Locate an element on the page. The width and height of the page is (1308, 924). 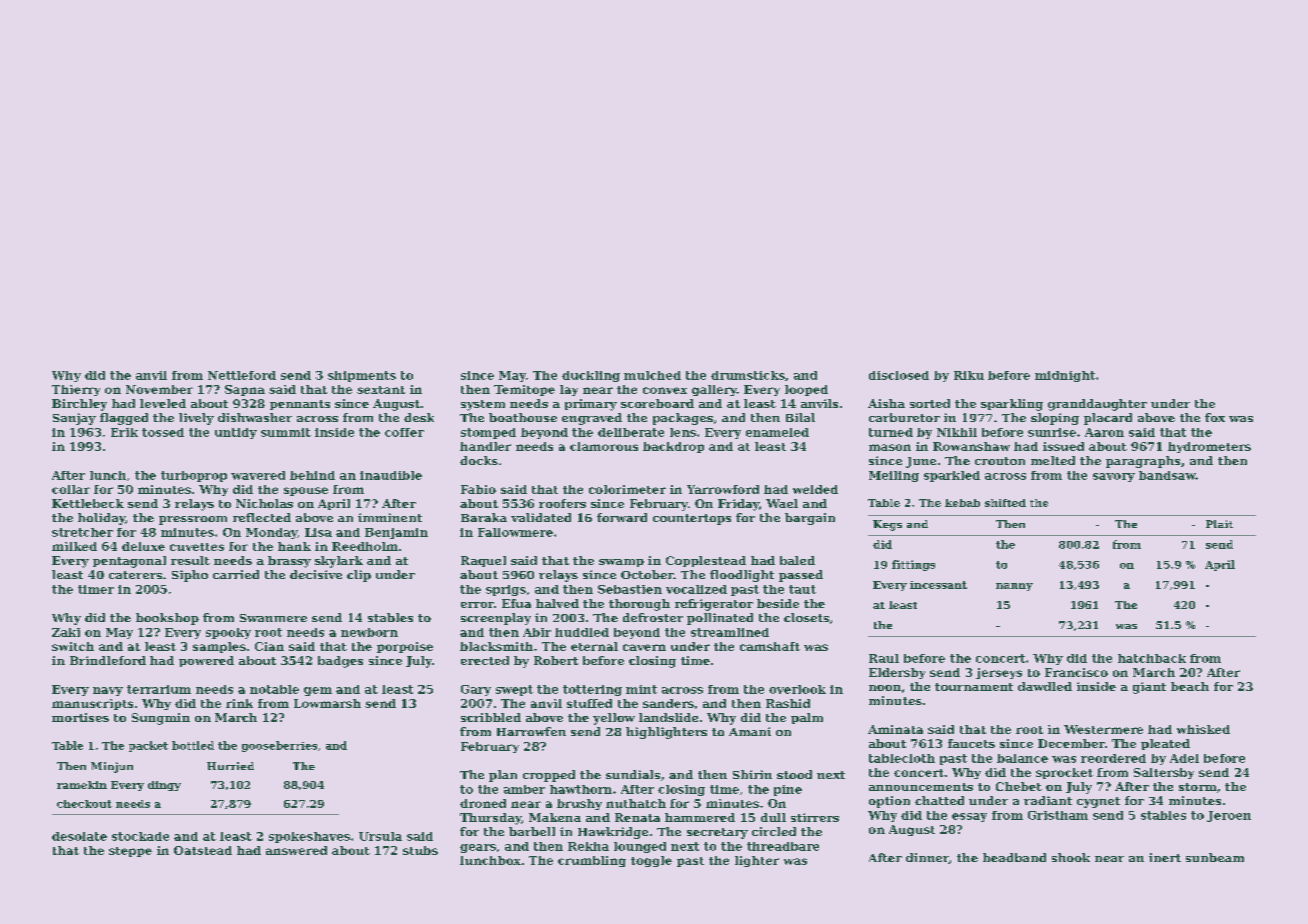
mortises is located at coordinates (80, 717).
